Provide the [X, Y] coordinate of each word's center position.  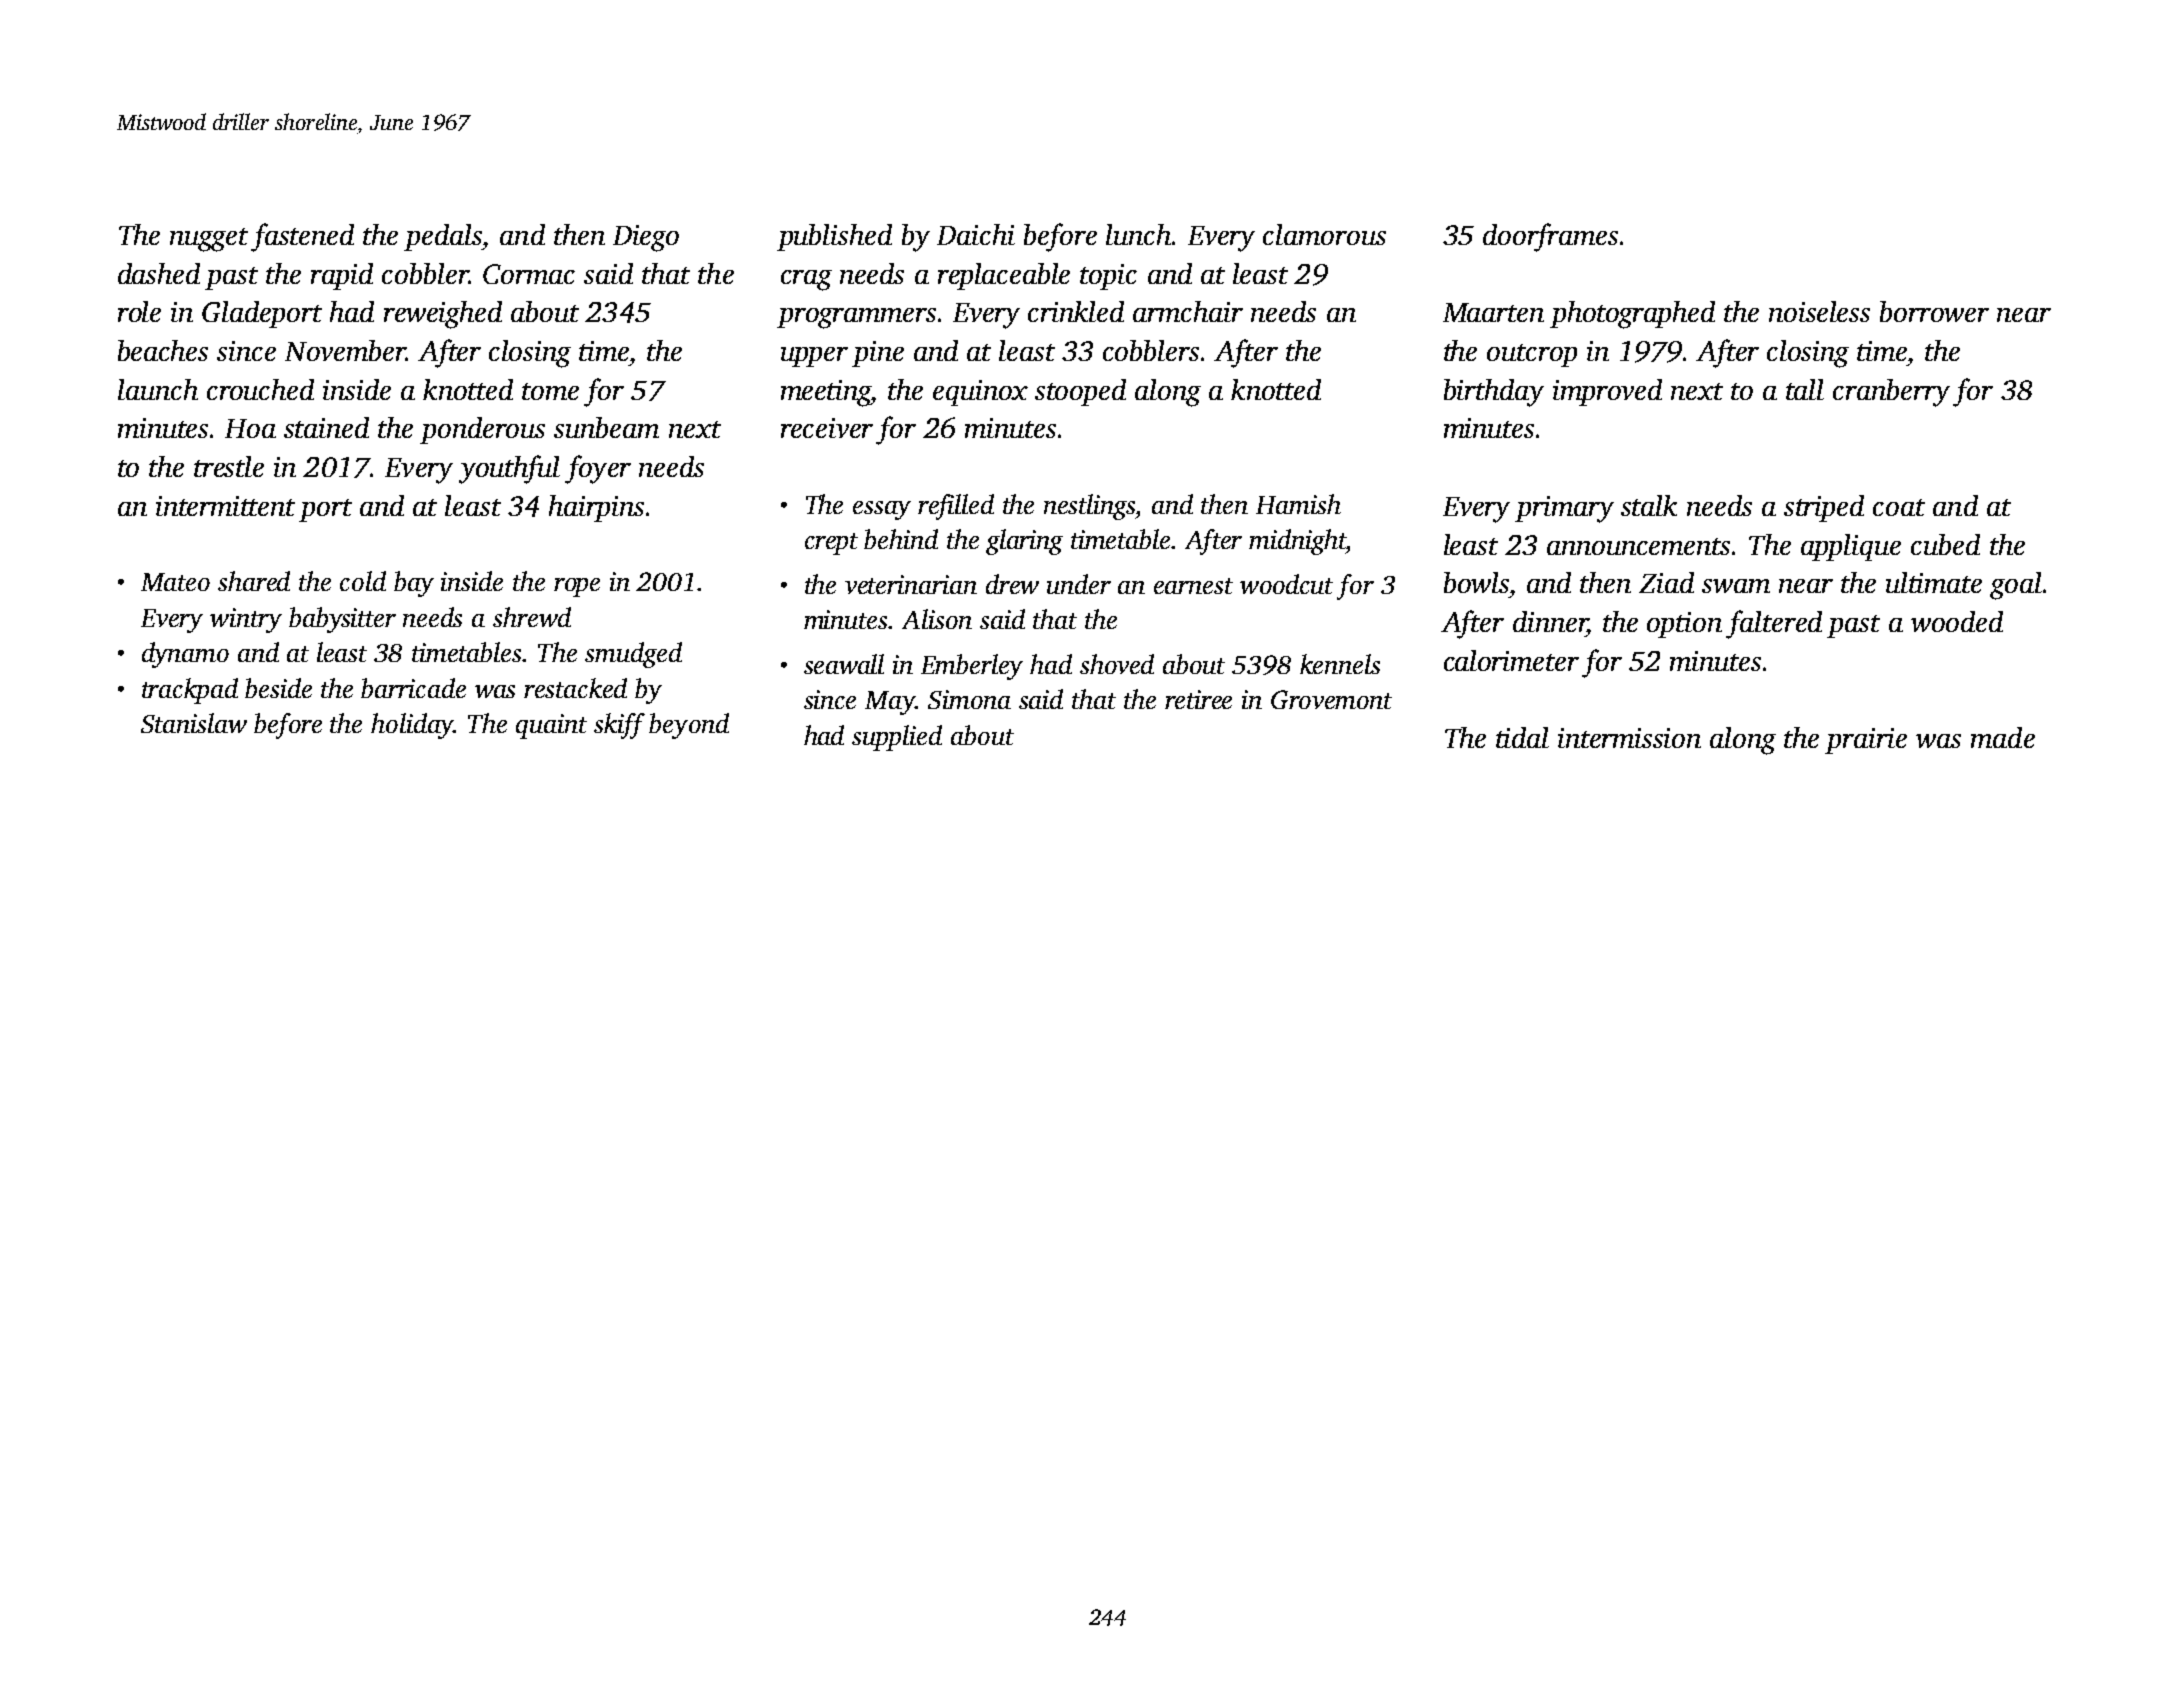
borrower [1934, 311]
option [1684, 625]
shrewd [532, 617]
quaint [551, 726]
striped [1824, 508]
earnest [1193, 586]
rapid [342, 276]
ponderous [482, 430]
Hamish [1298, 504]
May [890, 703]
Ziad [1666, 582]
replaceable [1004, 276]
